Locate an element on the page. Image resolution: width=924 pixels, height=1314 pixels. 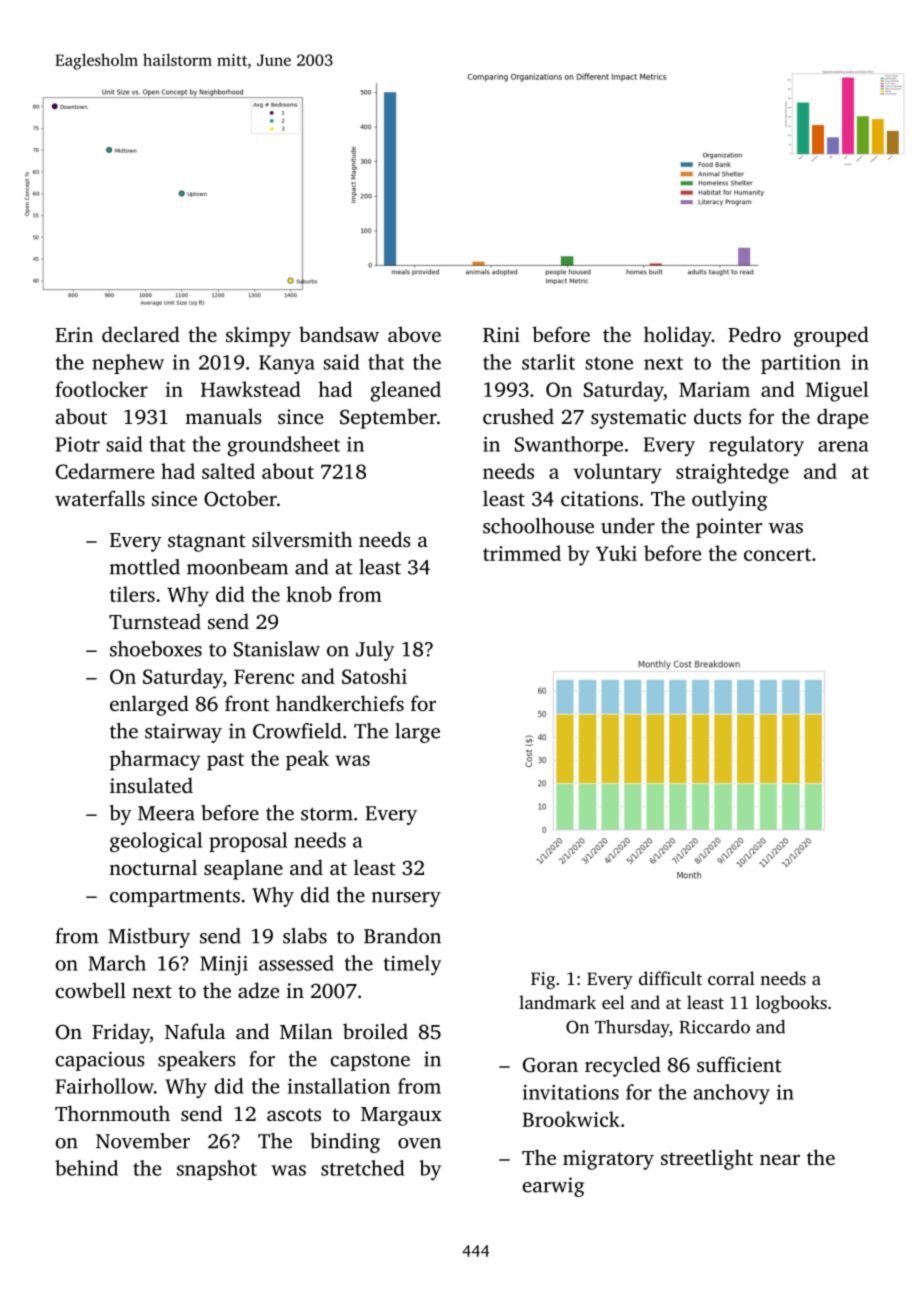
holiday is located at coordinates (678, 336).
